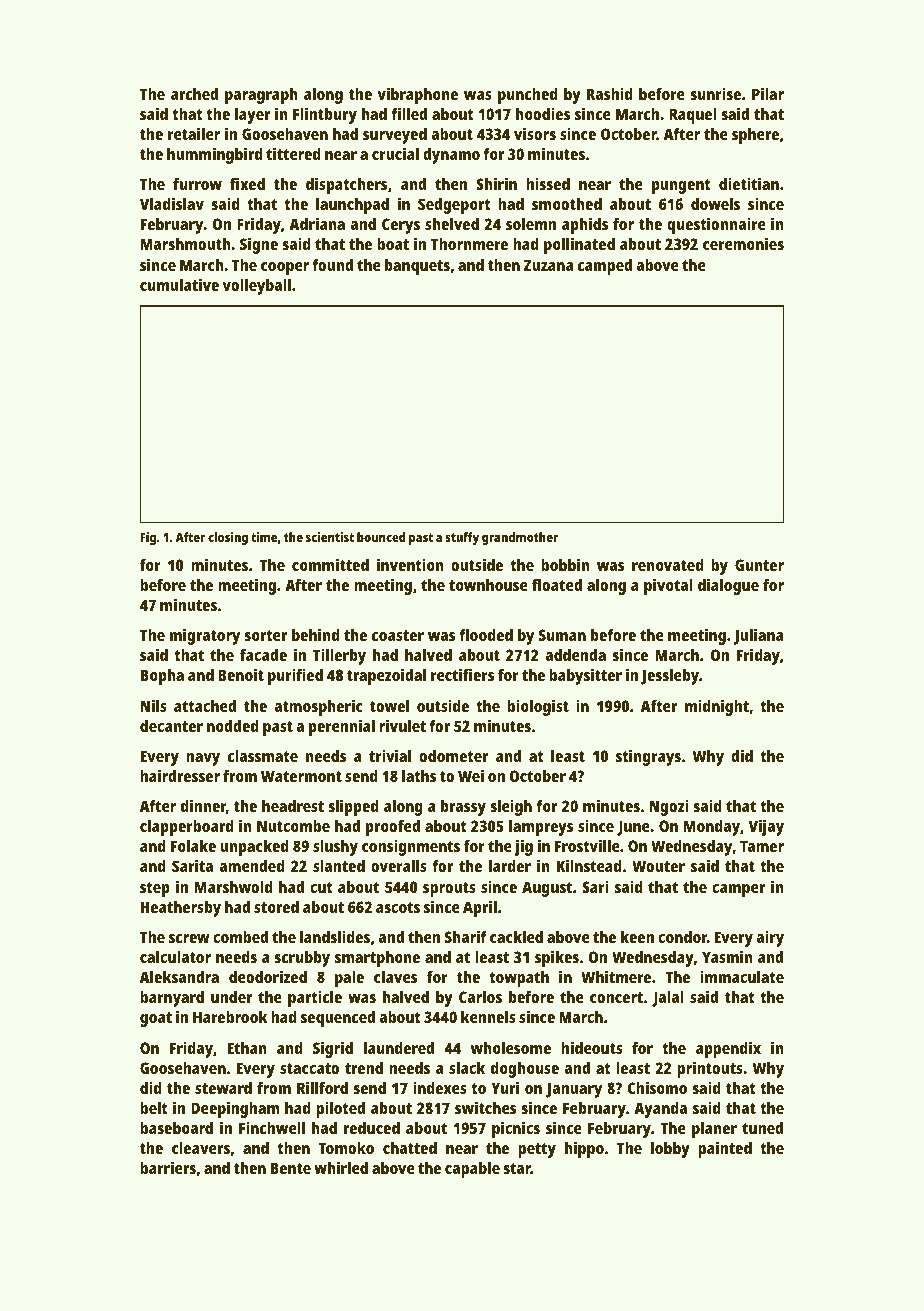  What do you see at coordinates (520, 538) in the page?
I see `grandmother` at bounding box center [520, 538].
